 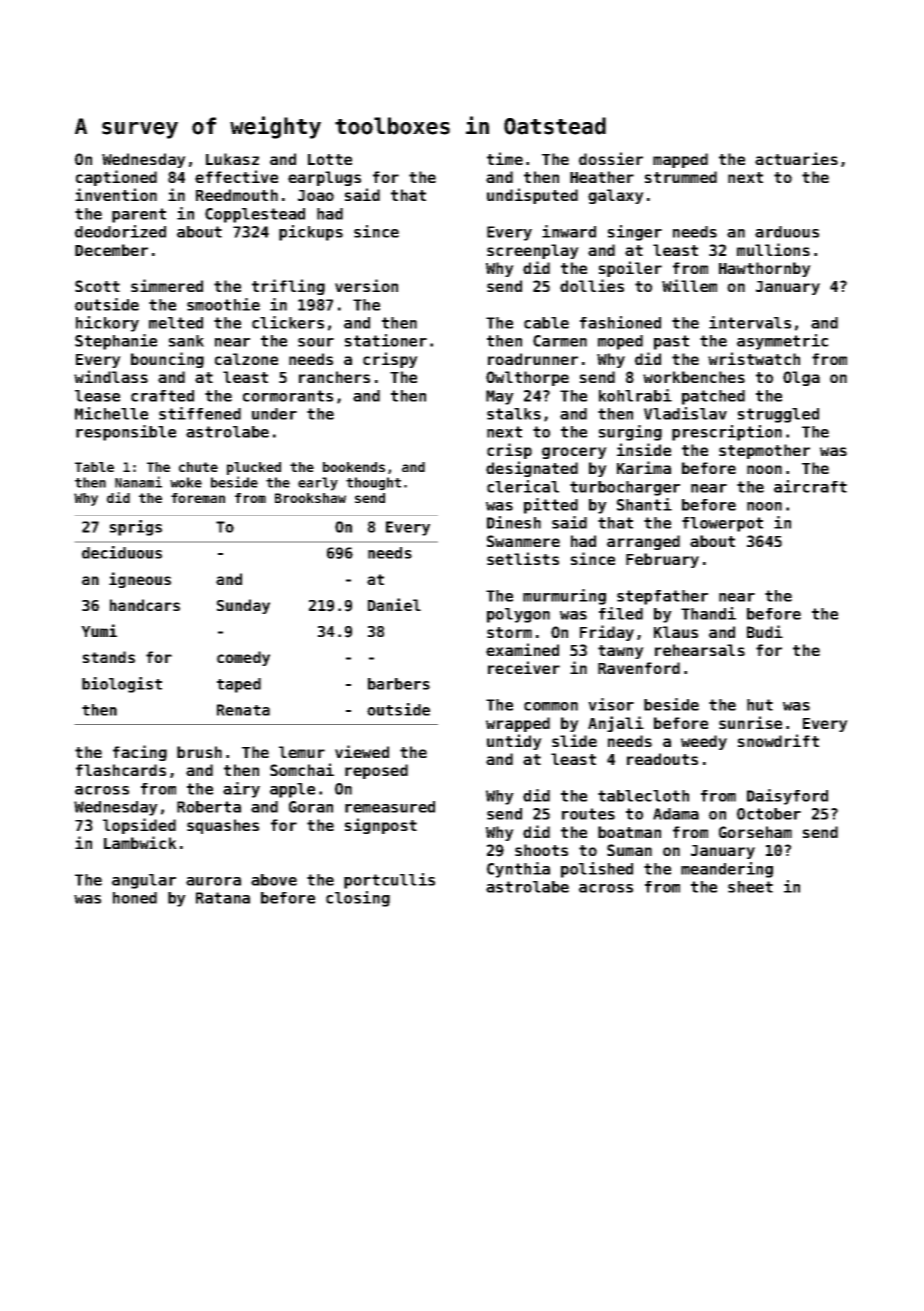 What do you see at coordinates (139, 215) in the document?
I see `parent` at bounding box center [139, 215].
